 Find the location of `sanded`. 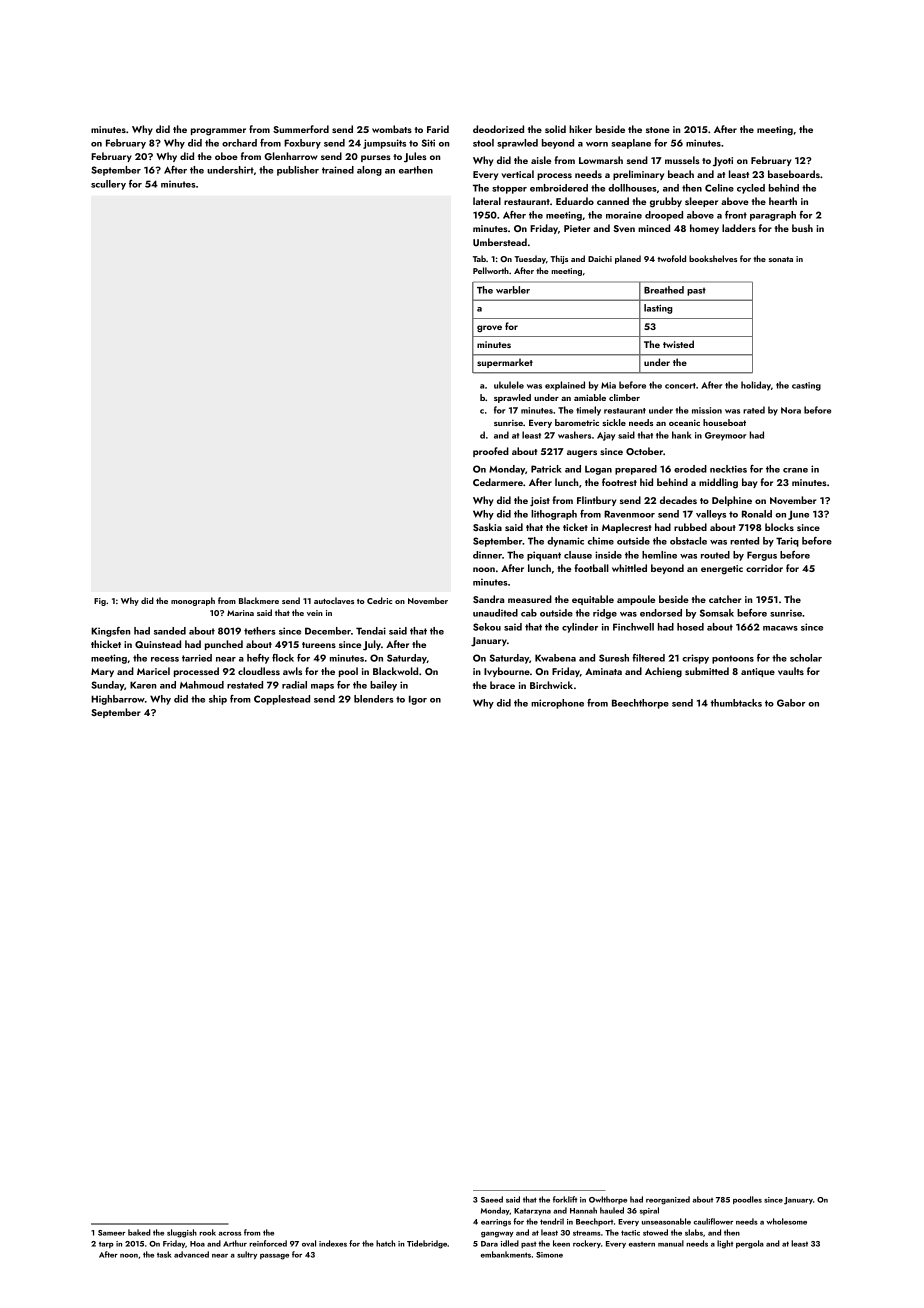

sanded is located at coordinates (170, 631).
